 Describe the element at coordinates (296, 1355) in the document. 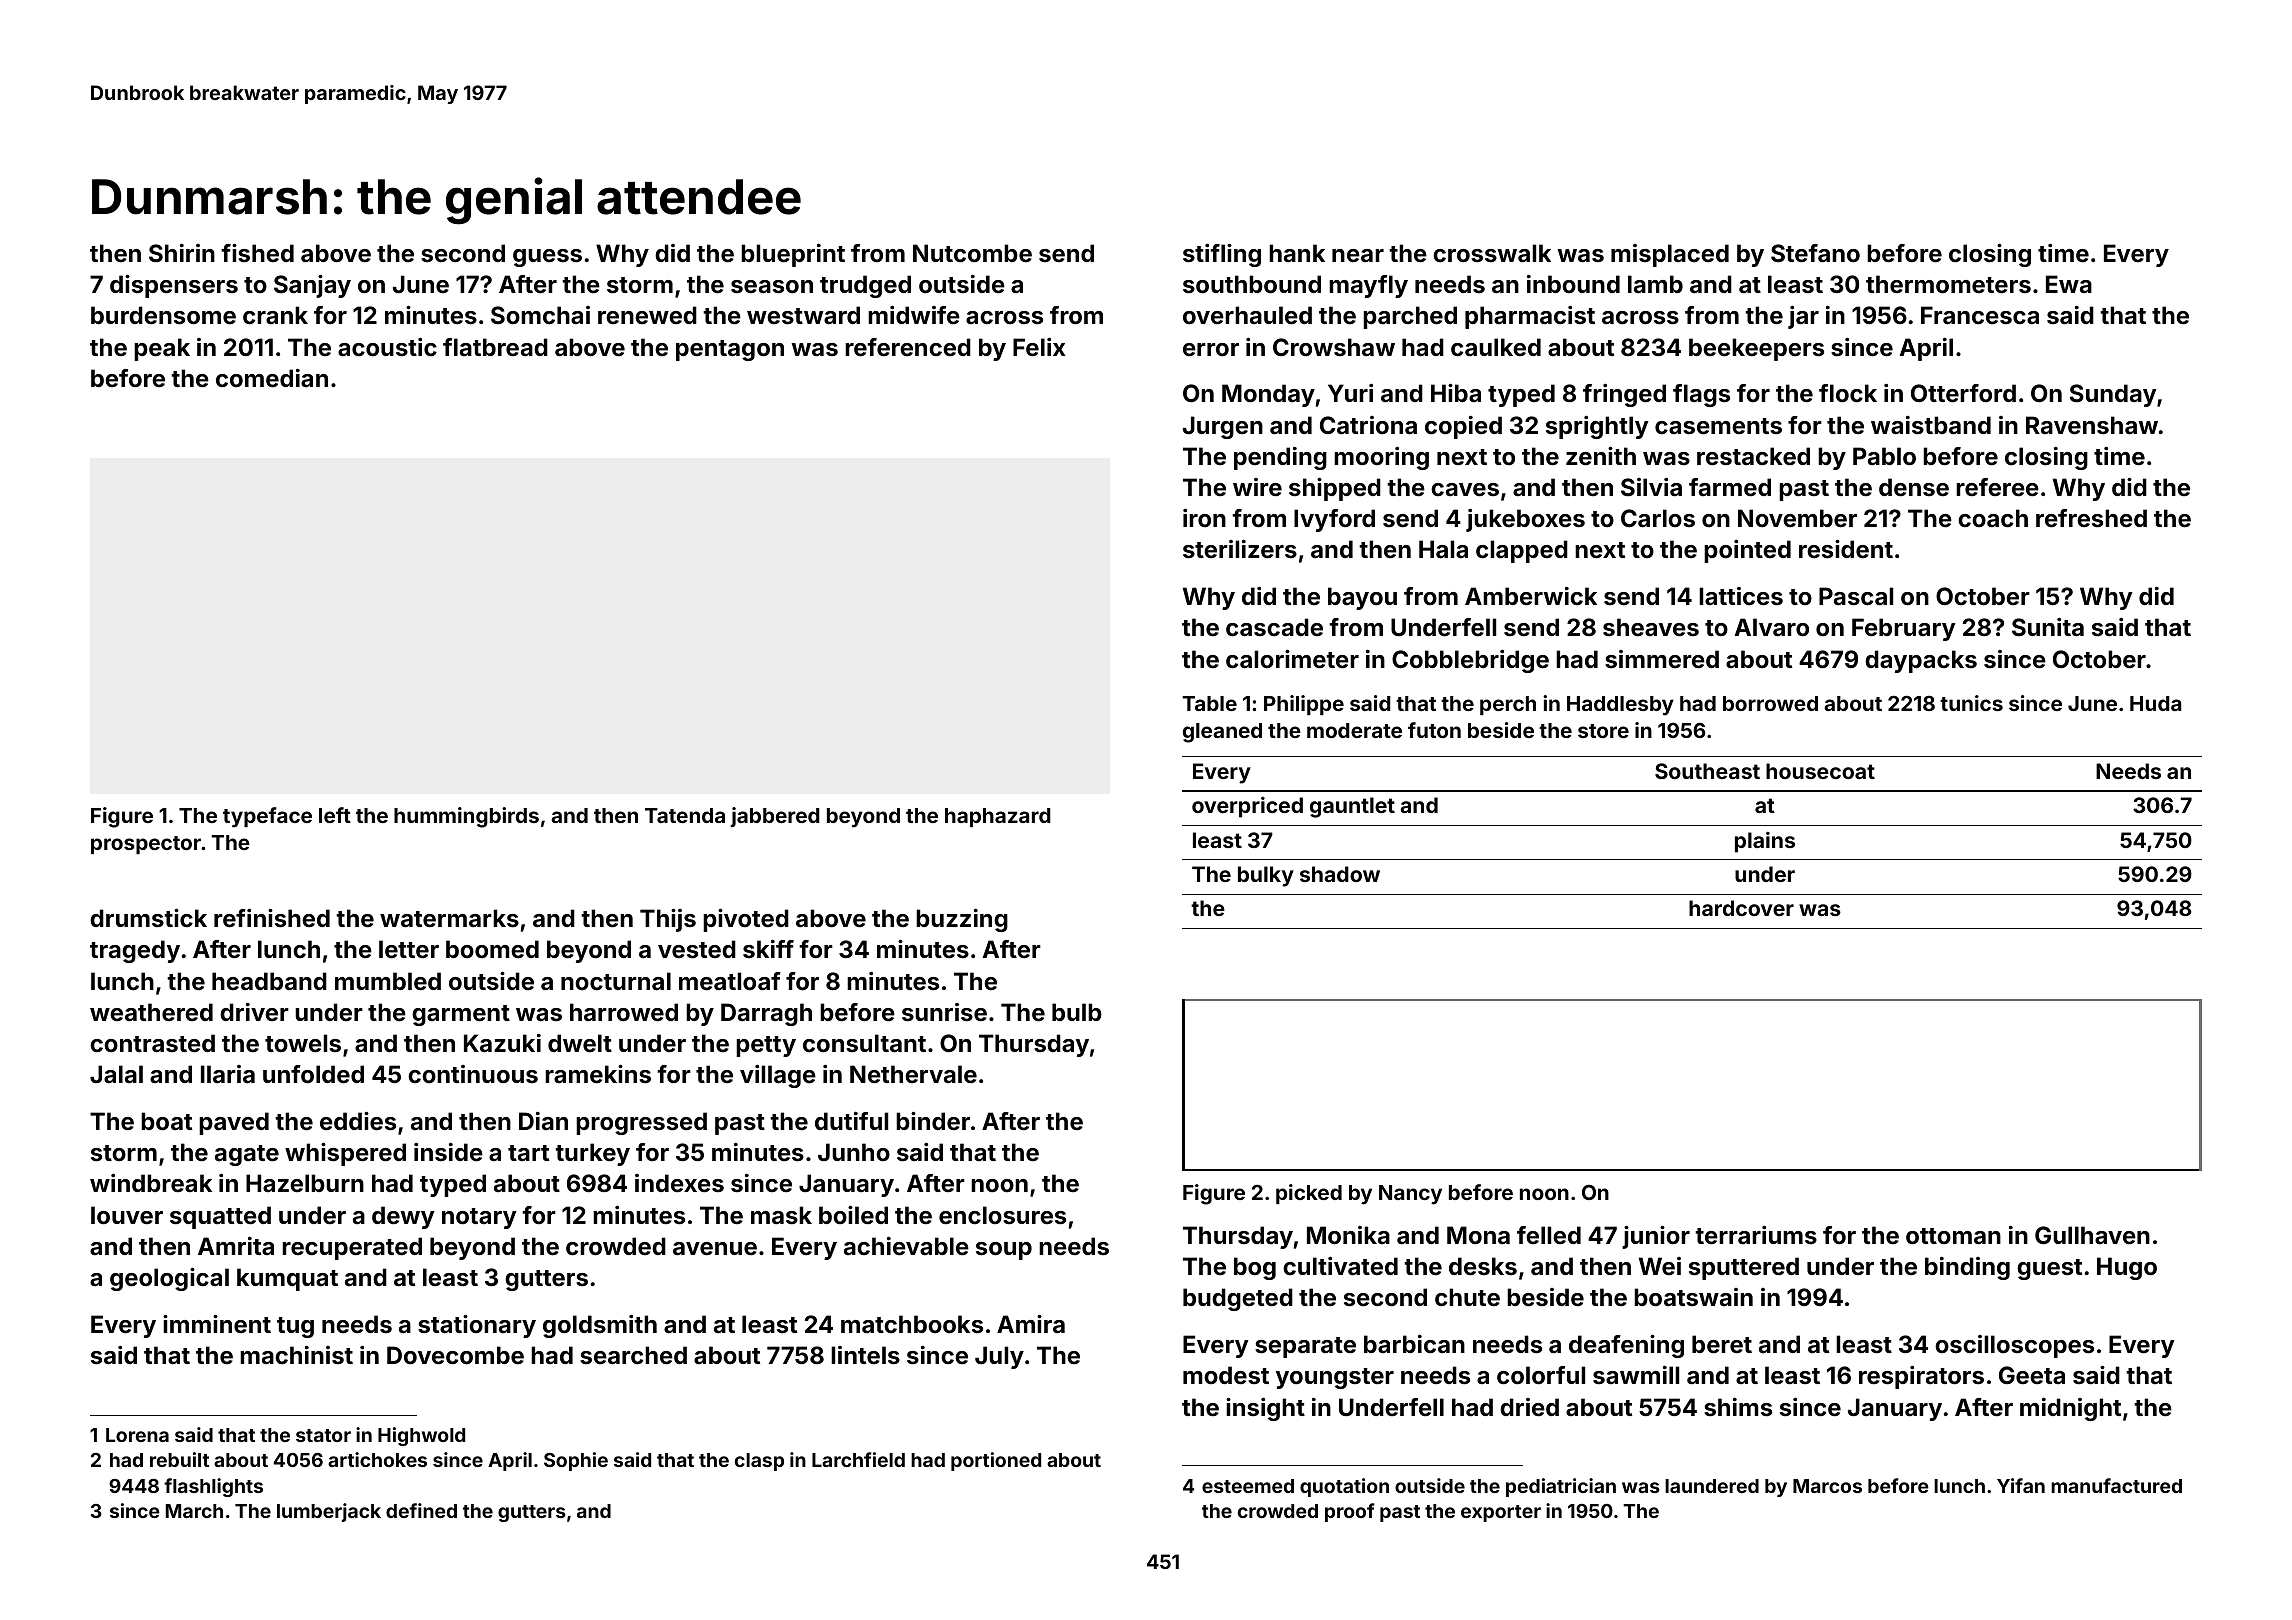

I see `machinist` at that location.
